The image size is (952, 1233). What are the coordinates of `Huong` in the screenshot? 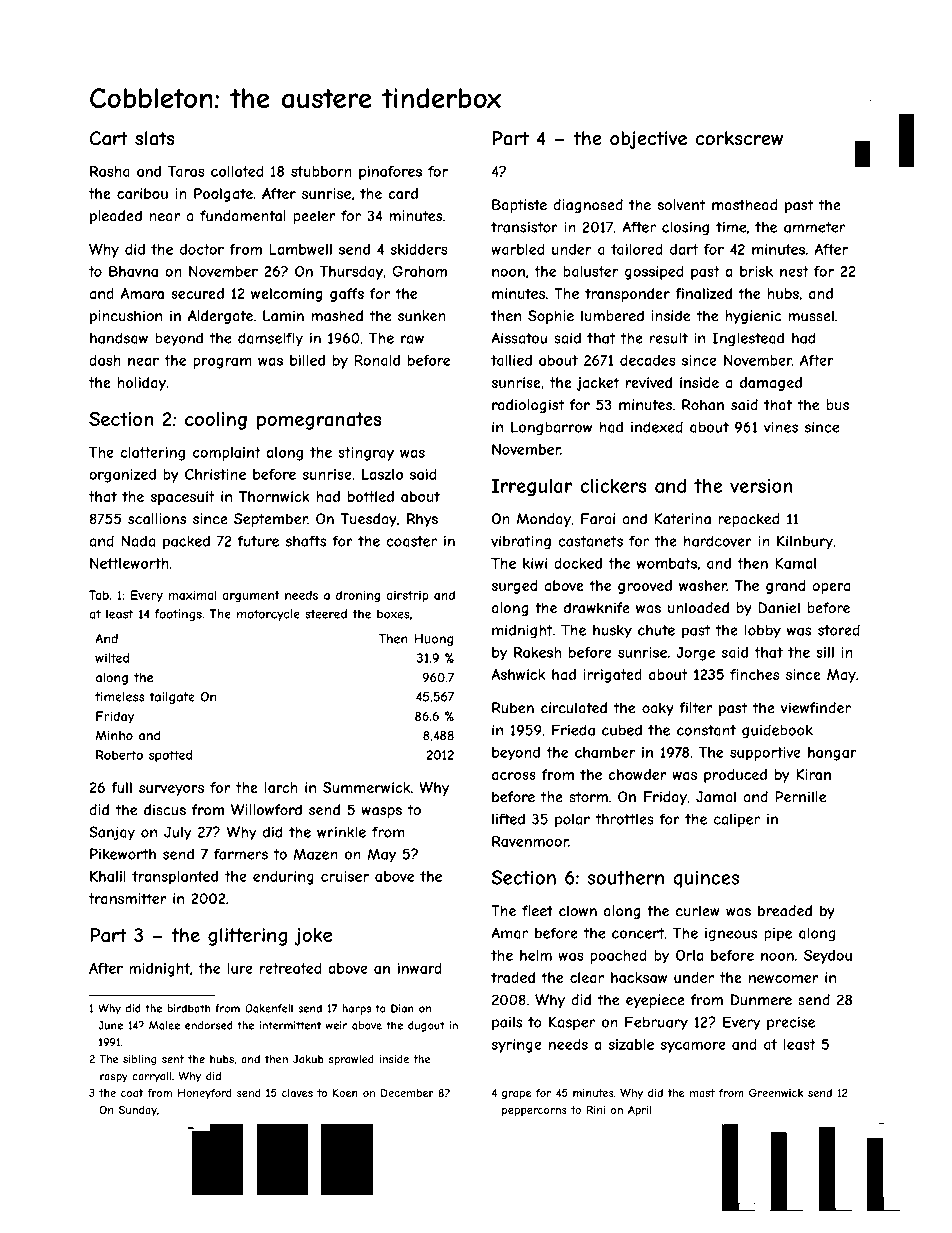 It's located at (433, 640).
